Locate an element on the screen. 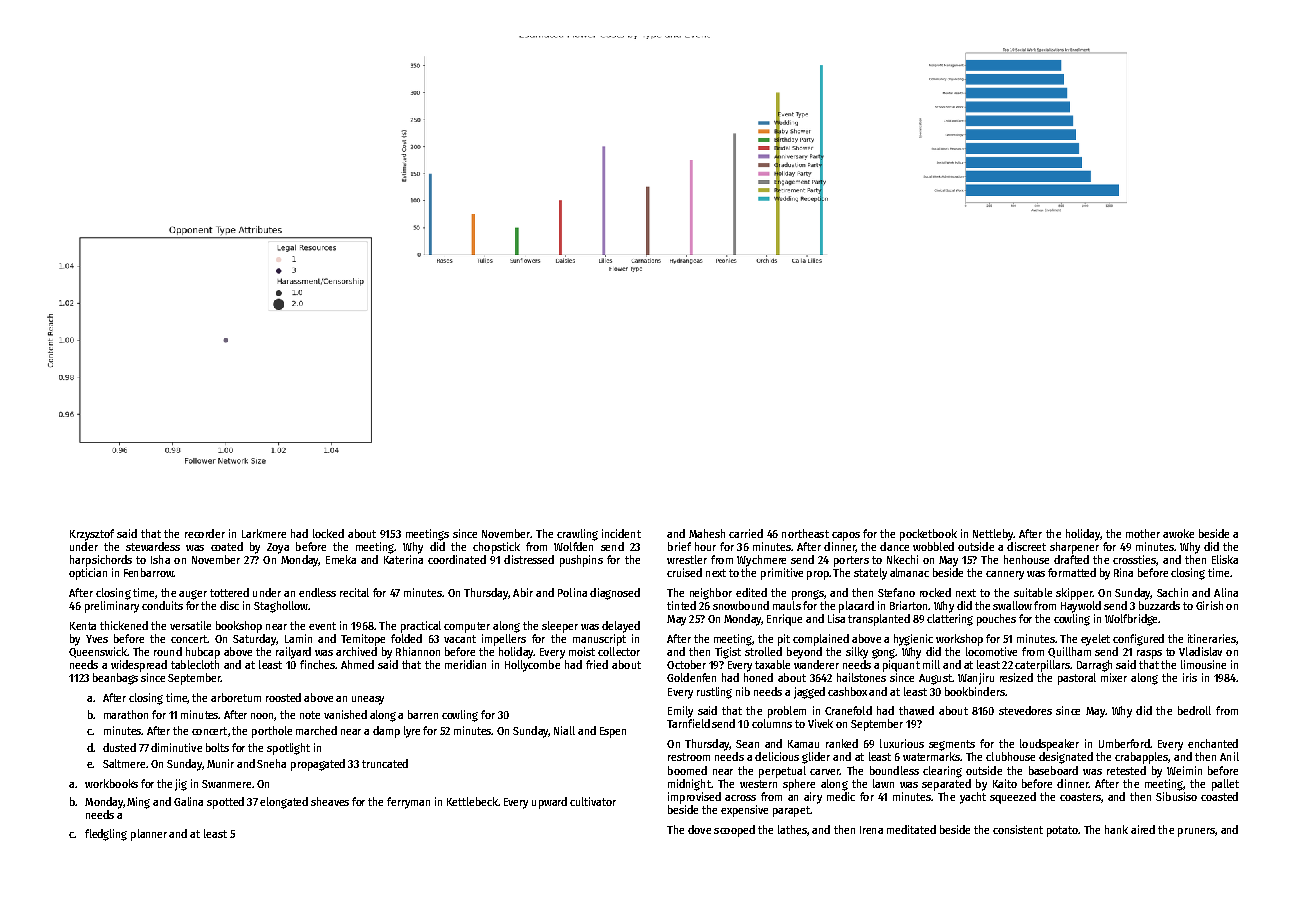 The height and width of the screenshot is (924, 1308). Krzysztof is located at coordinates (92, 535).
